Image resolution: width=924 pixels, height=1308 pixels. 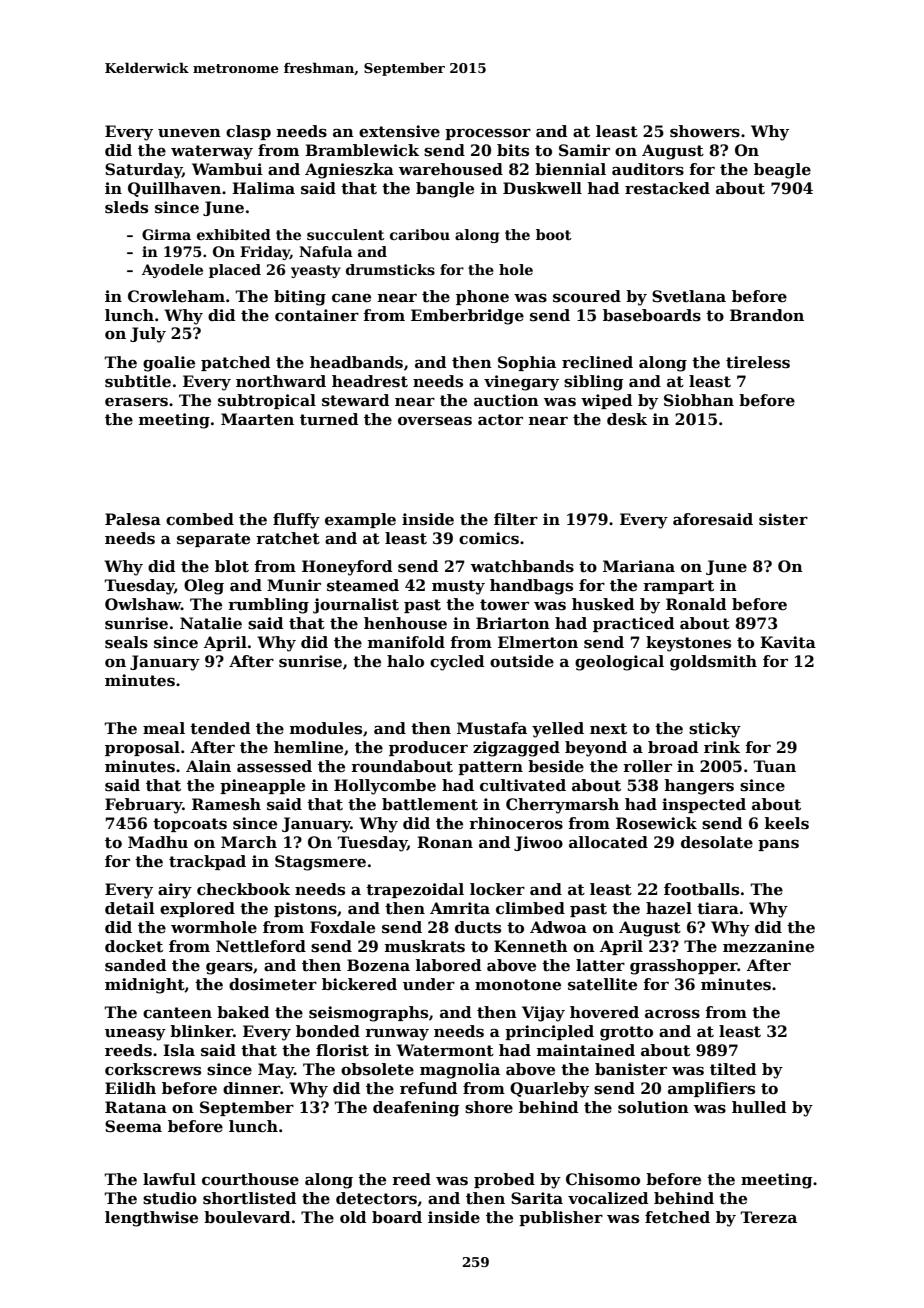 I want to click on Ronan, so click(x=445, y=842).
